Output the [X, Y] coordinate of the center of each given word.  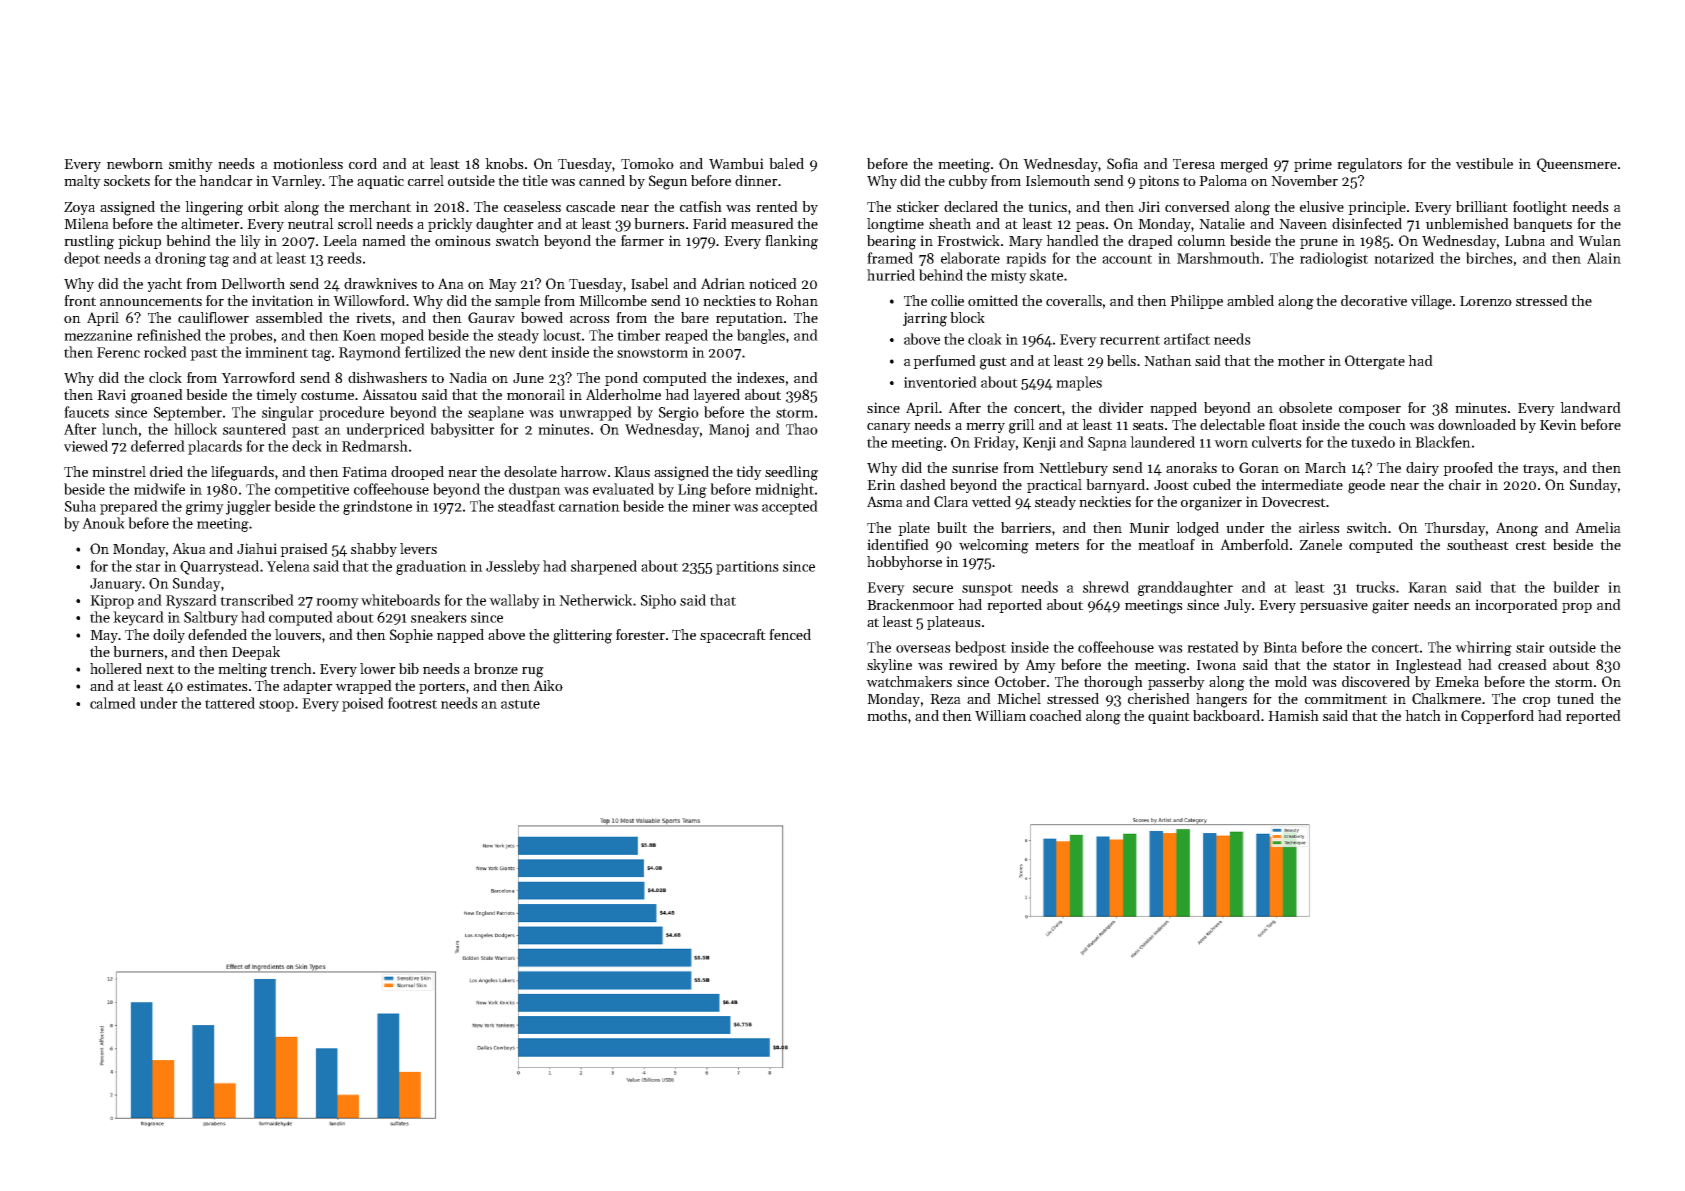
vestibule [1484, 163]
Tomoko [647, 163]
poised [363, 704]
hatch [1423, 715]
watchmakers [909, 681]
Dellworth [253, 283]
